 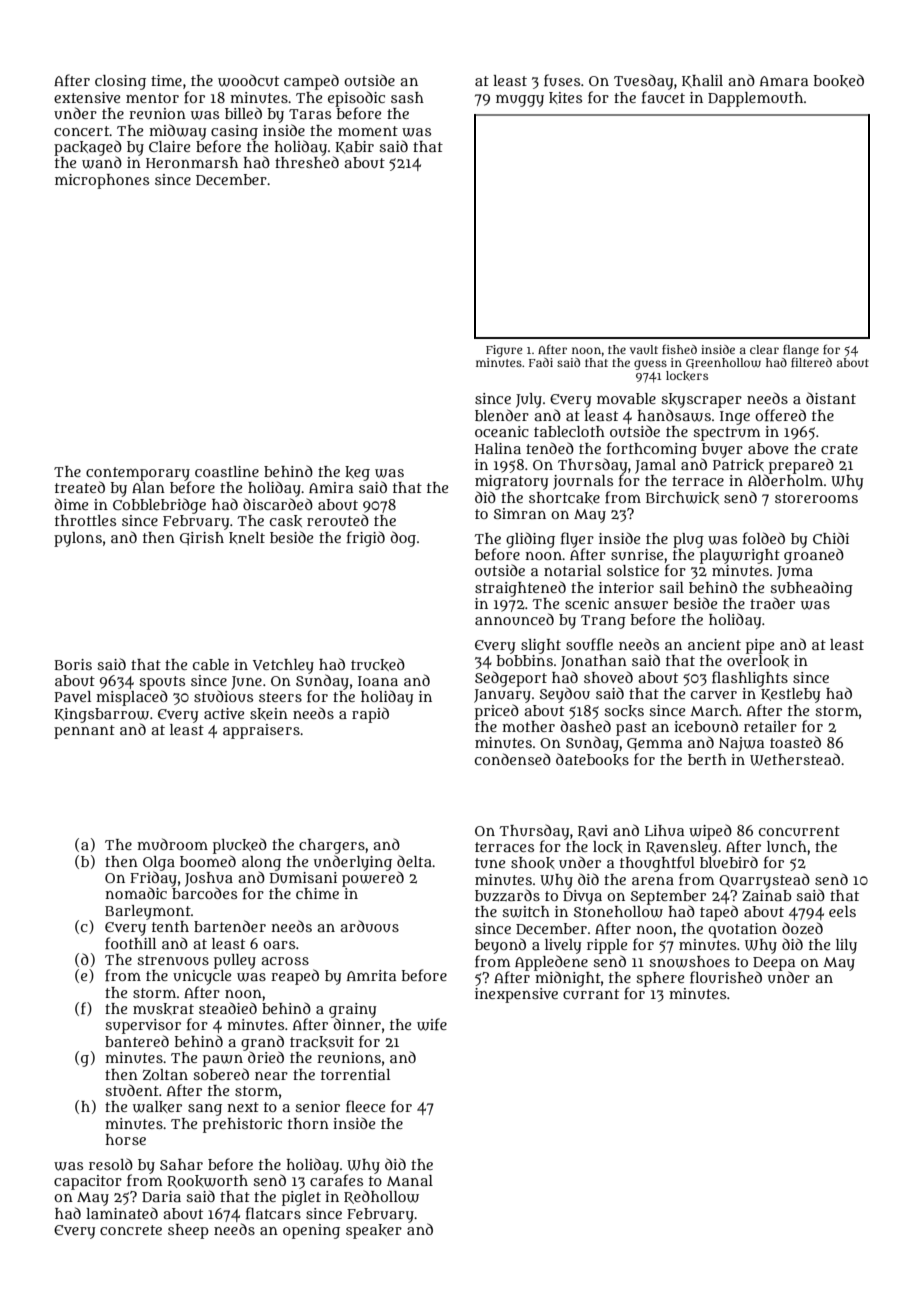 What do you see at coordinates (780, 415) in the screenshot?
I see `offered` at bounding box center [780, 415].
